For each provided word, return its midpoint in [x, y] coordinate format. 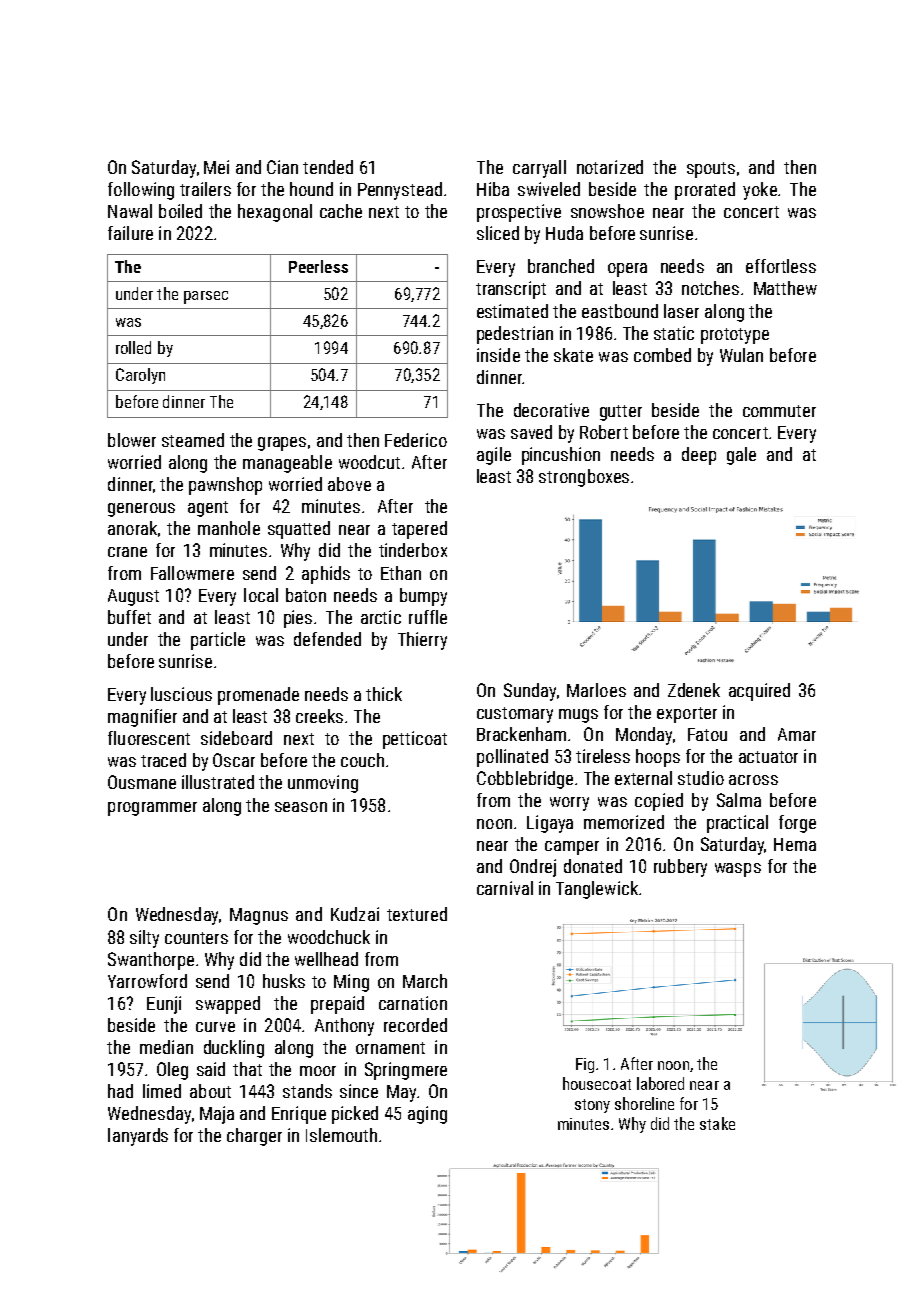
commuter [779, 411]
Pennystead [400, 191]
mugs [578, 716]
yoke [760, 191]
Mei [216, 167]
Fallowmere [192, 573]
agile [494, 456]
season [301, 807]
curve [215, 1027]
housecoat [597, 1083]
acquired [759, 692]
